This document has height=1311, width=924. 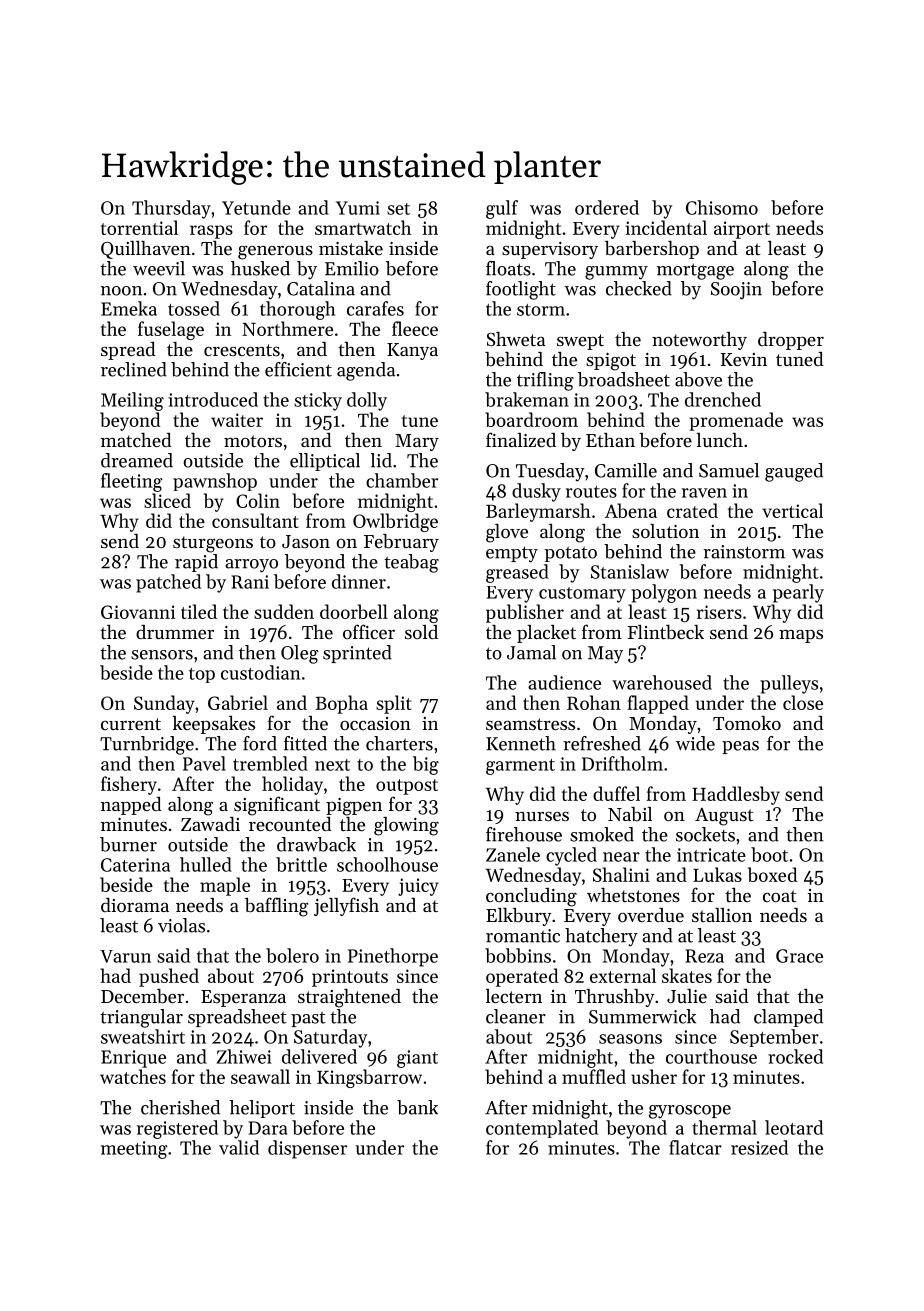 I want to click on solution, so click(x=665, y=531).
